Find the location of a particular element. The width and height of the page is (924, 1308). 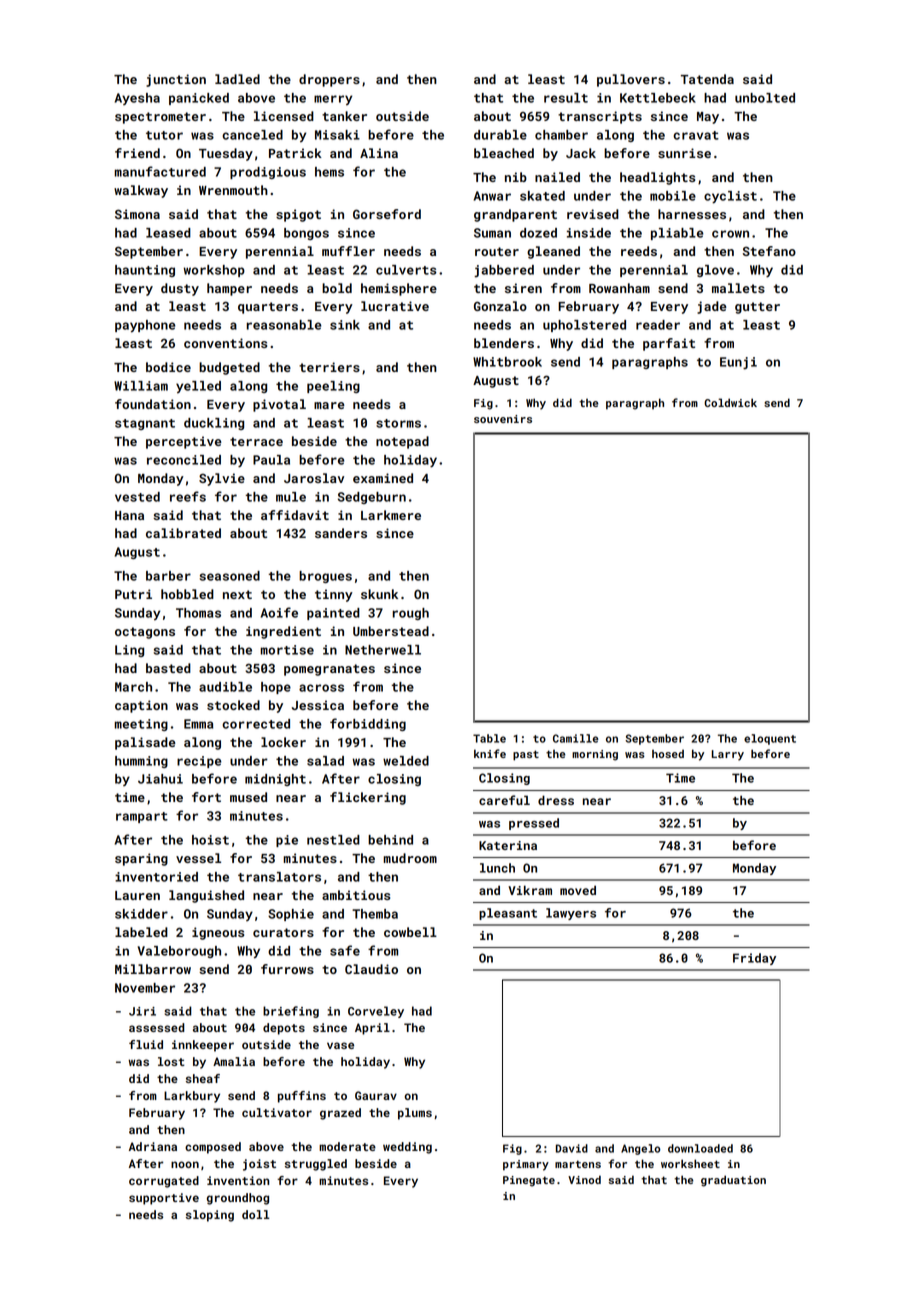

Larkmere is located at coordinates (391, 515).
